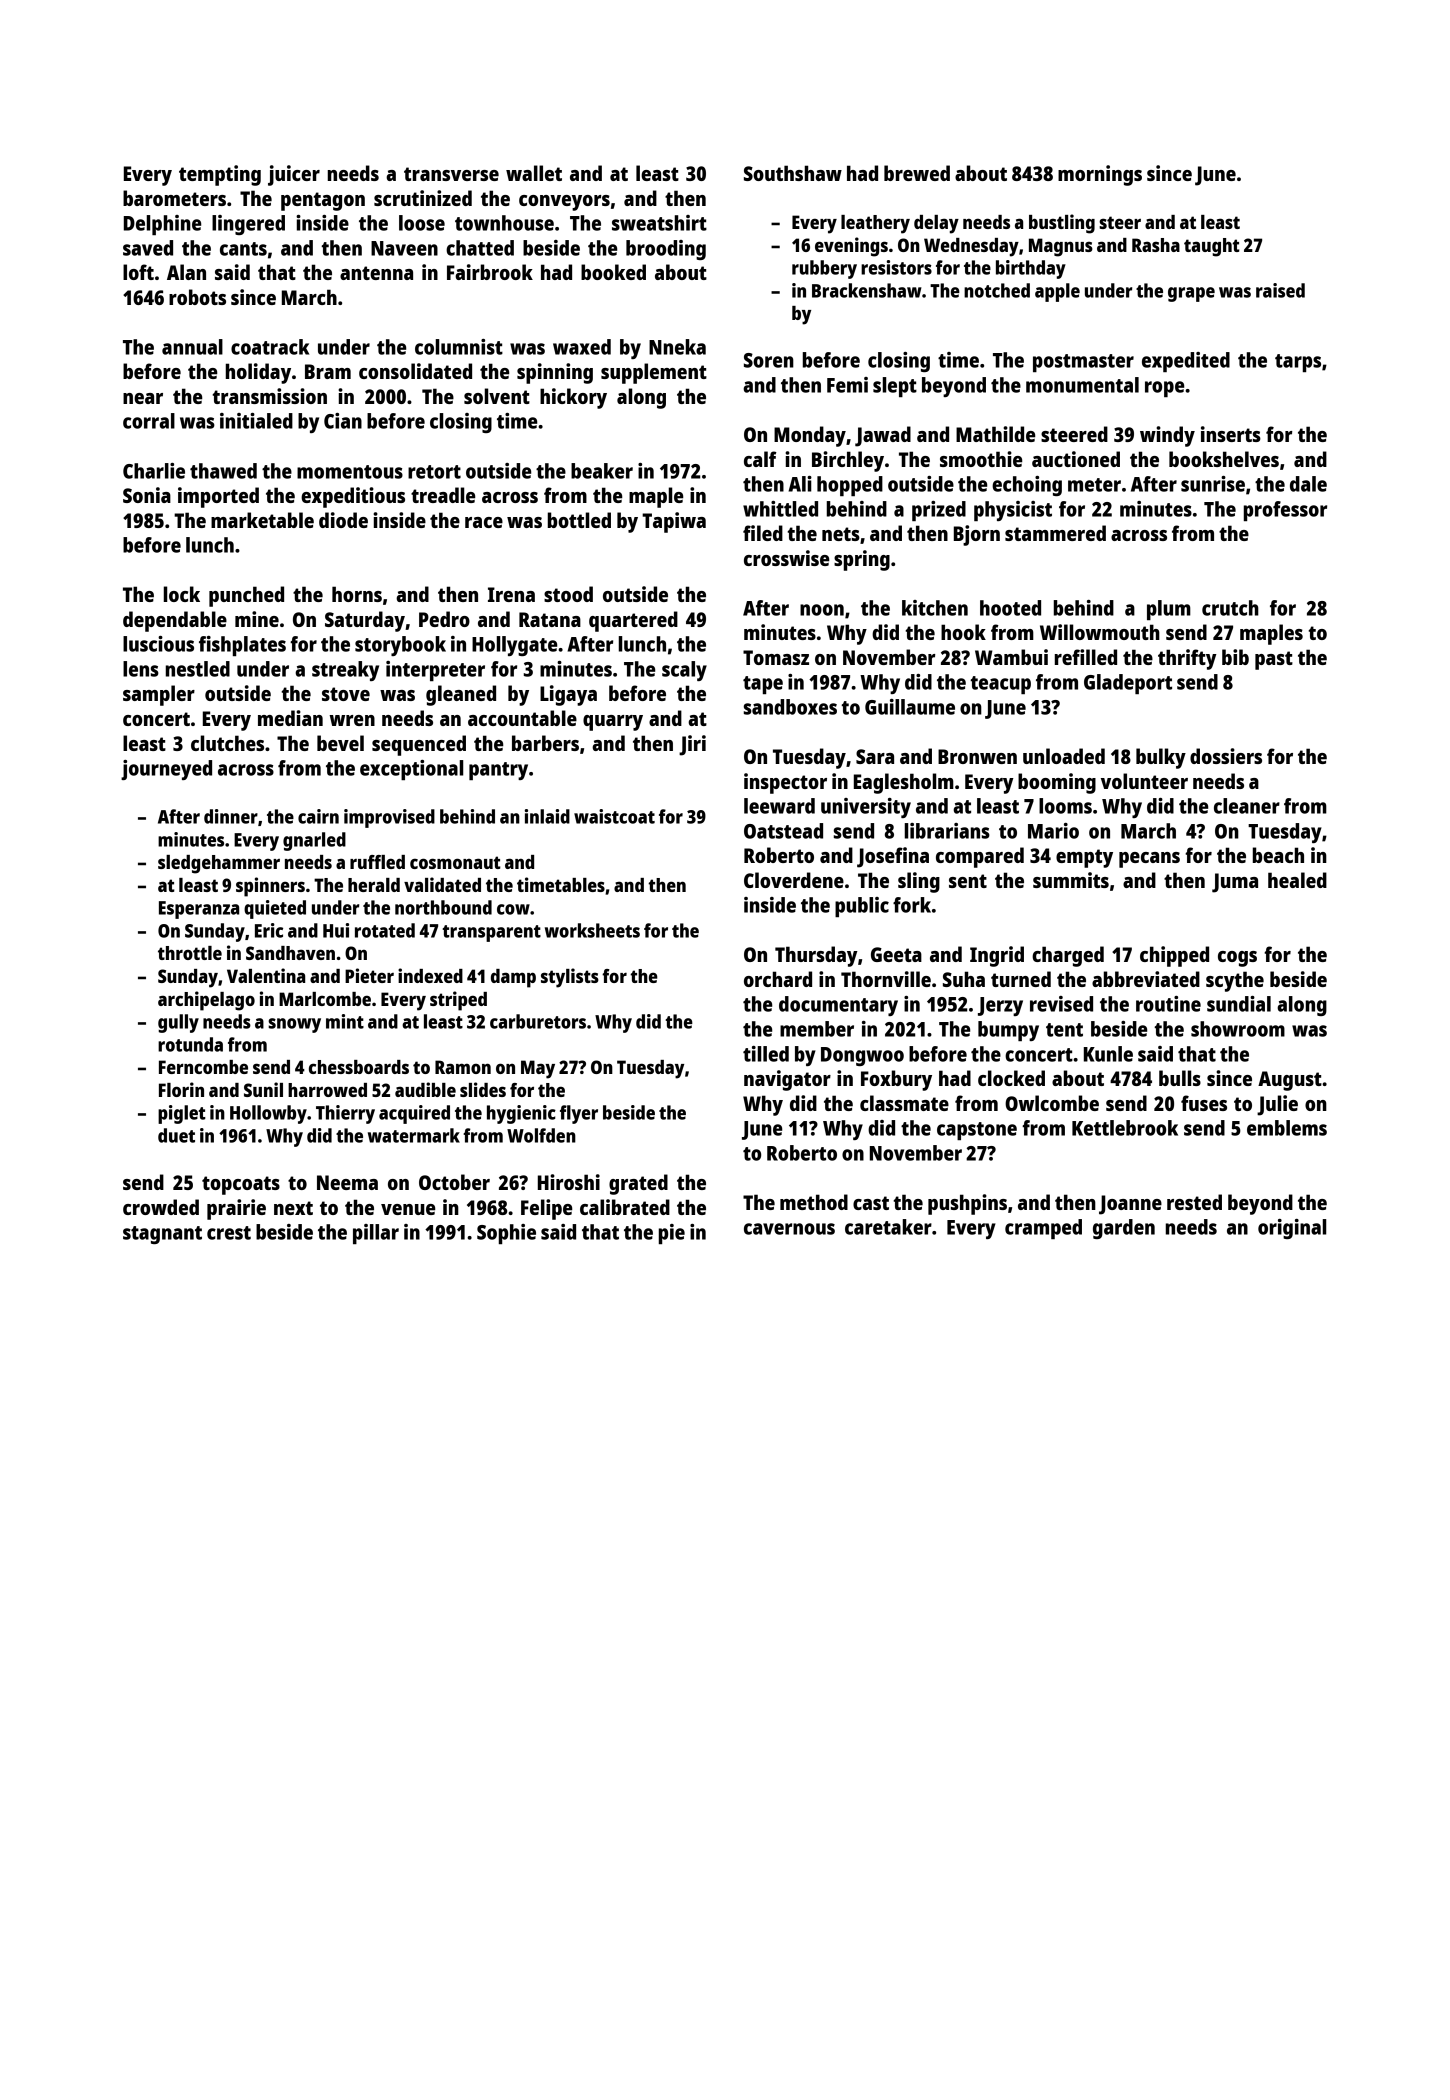 The height and width of the screenshot is (2100, 1450). Describe the element at coordinates (1065, 806) in the screenshot. I see `looms` at that location.
